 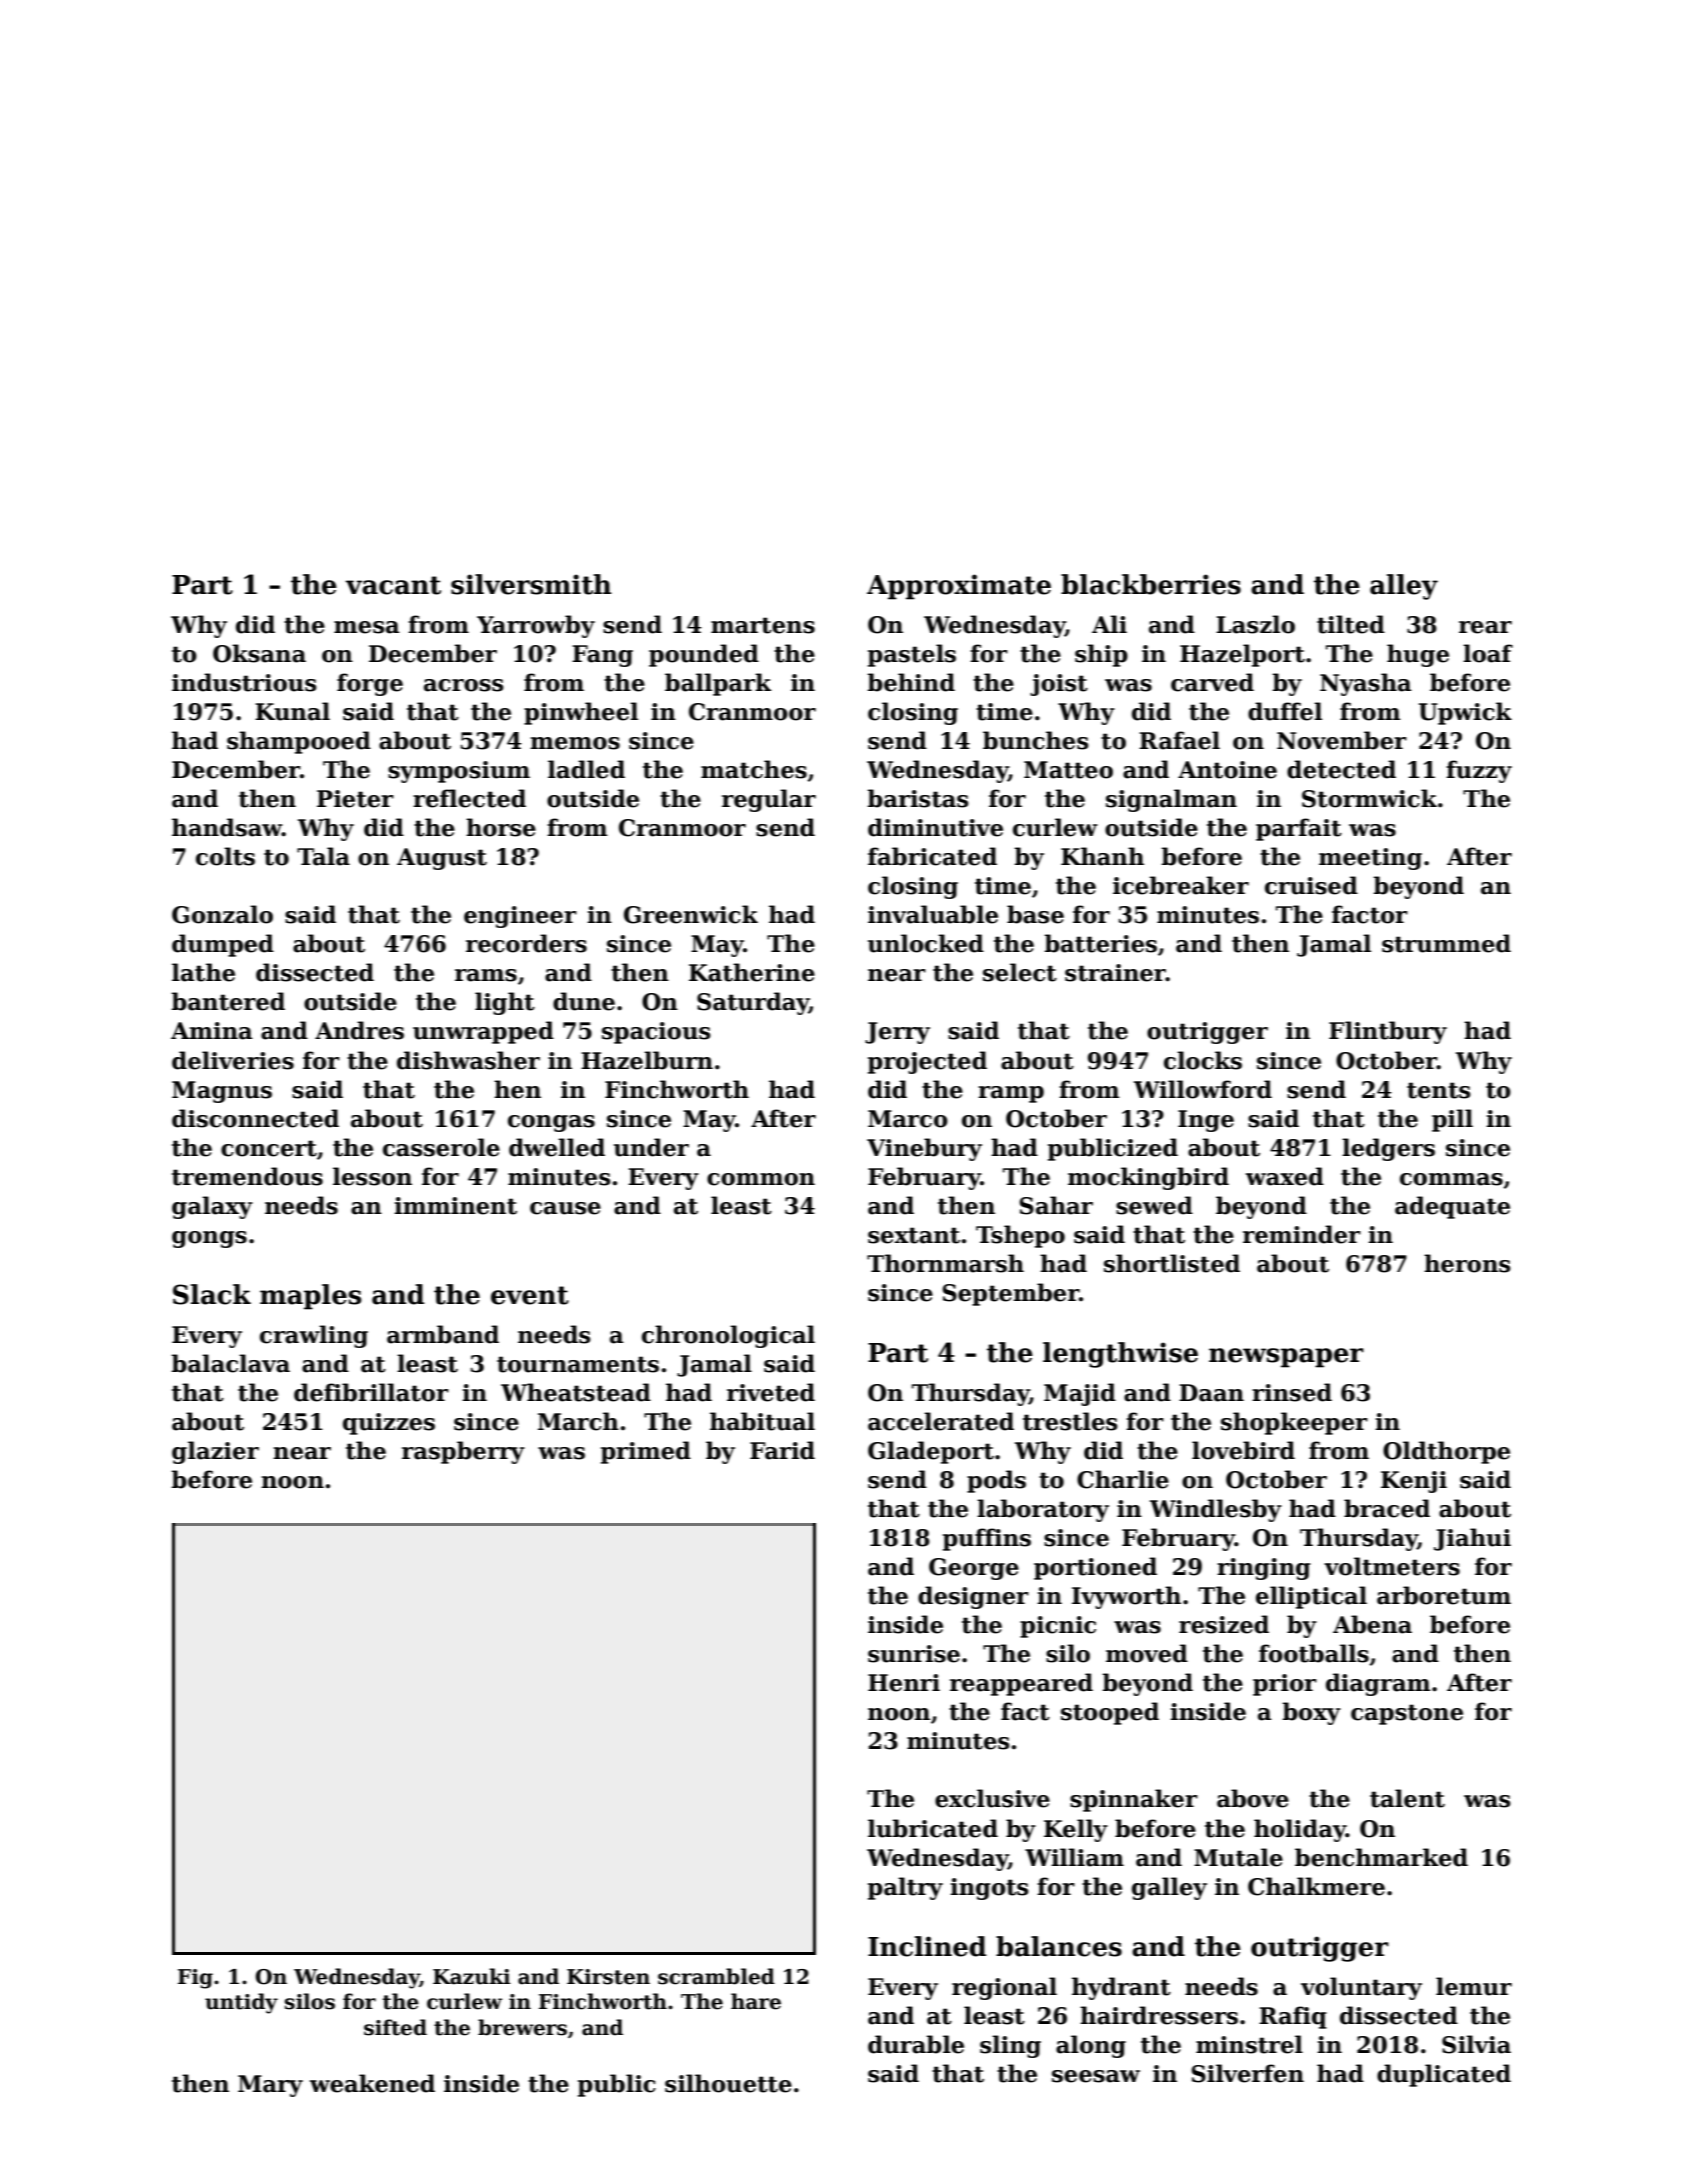 I want to click on untidy, so click(x=241, y=2003).
